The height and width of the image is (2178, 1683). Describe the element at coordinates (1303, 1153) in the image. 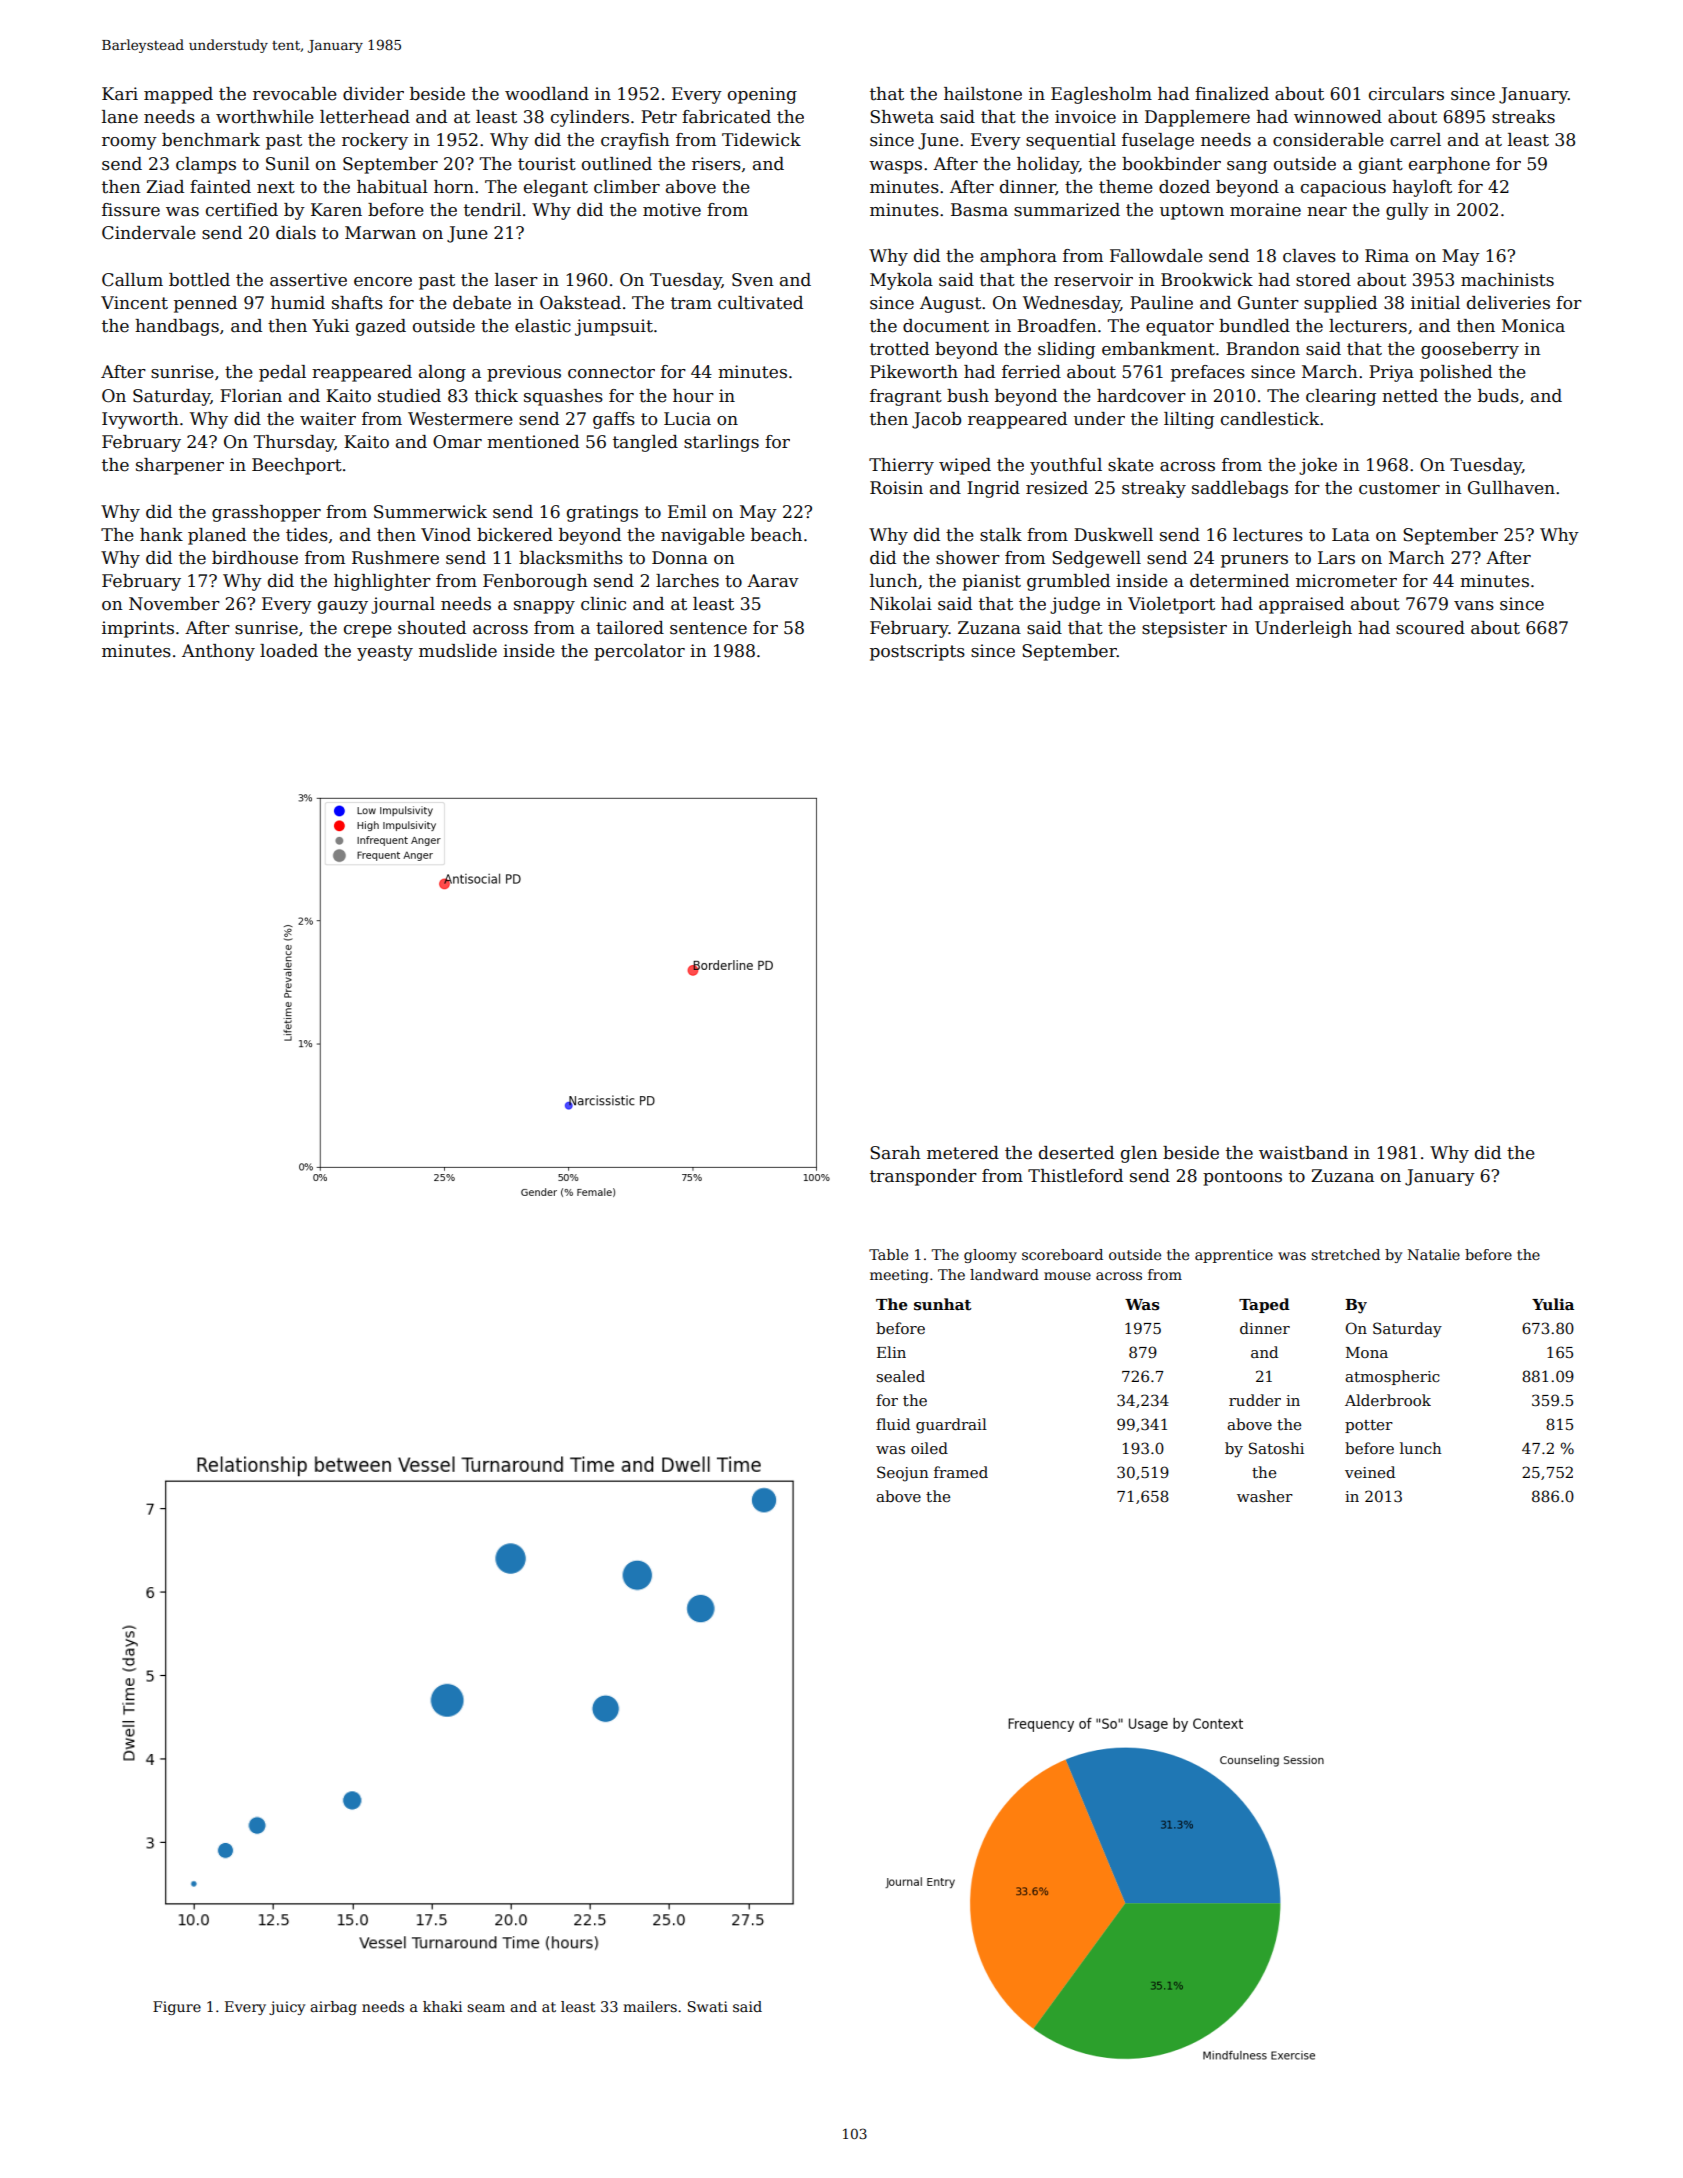

I see `waistband` at that location.
